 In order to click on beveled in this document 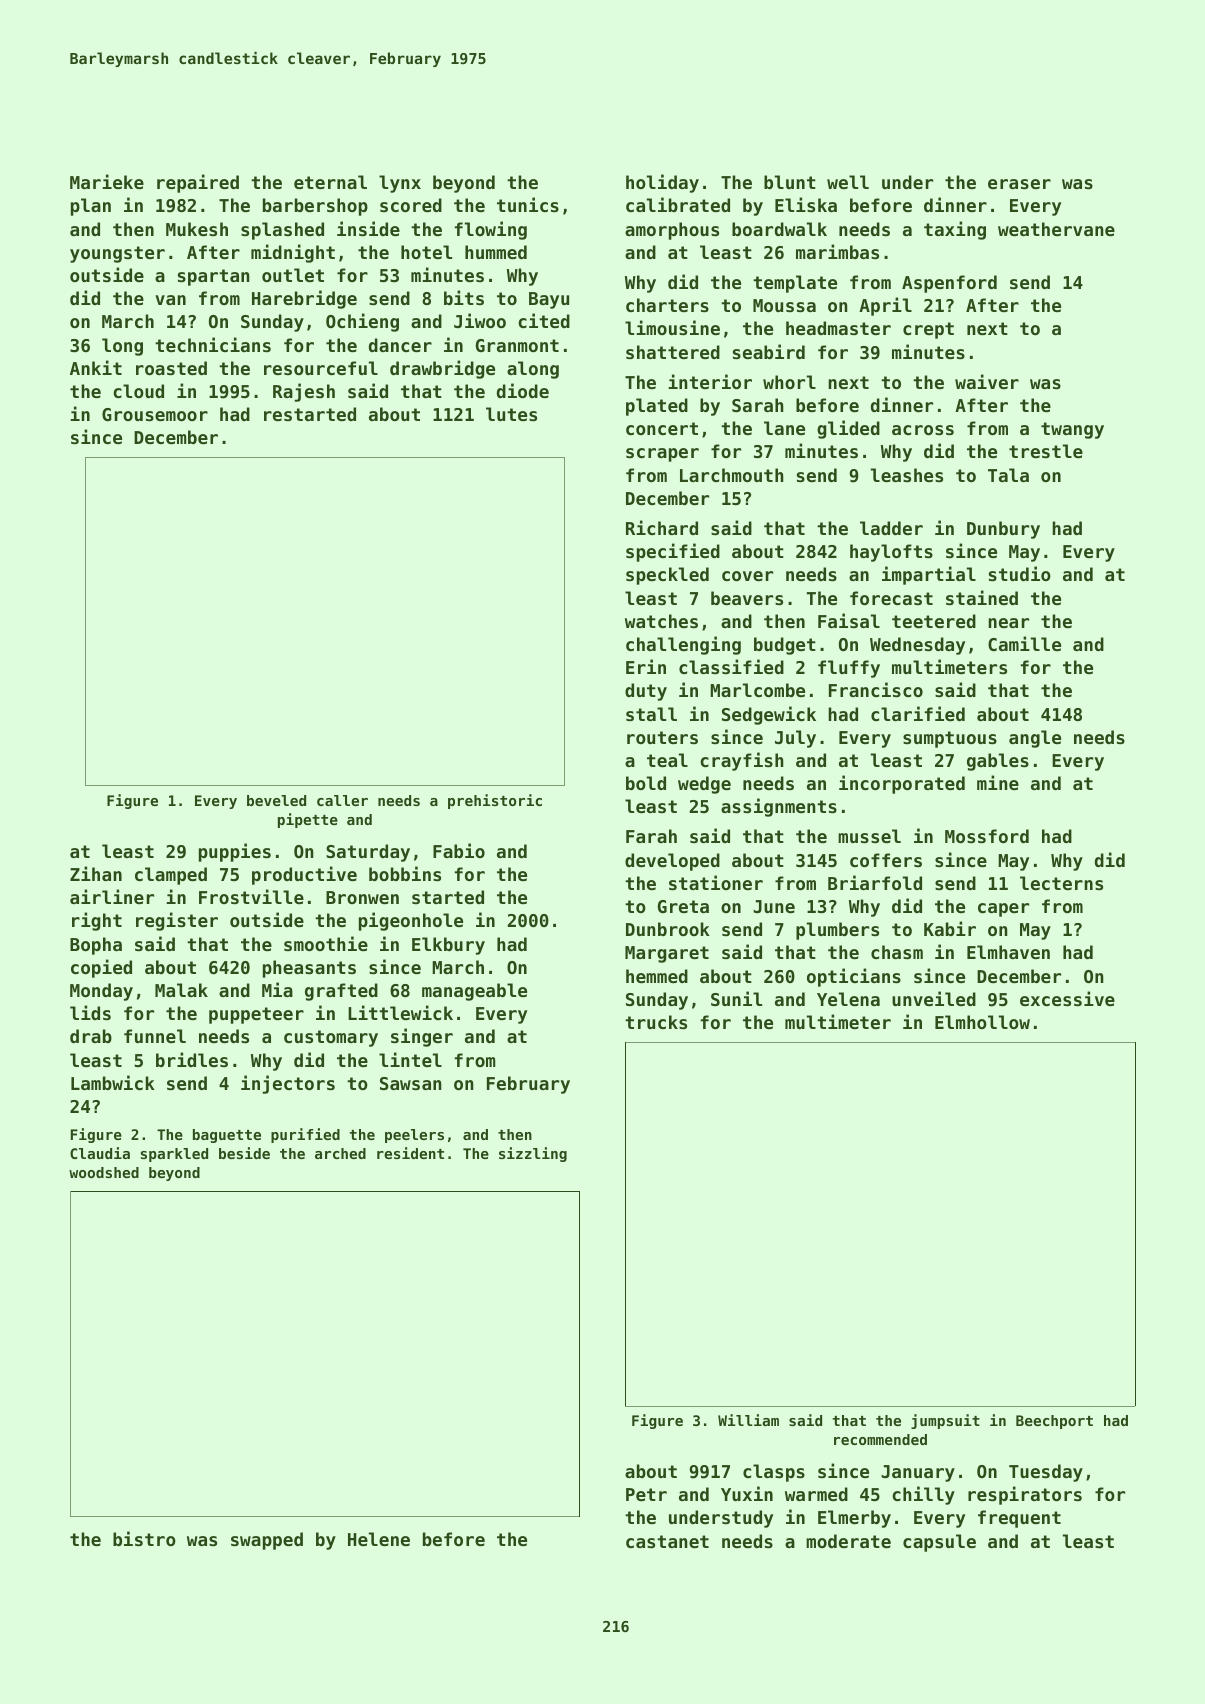, I will do `click(276, 800)`.
